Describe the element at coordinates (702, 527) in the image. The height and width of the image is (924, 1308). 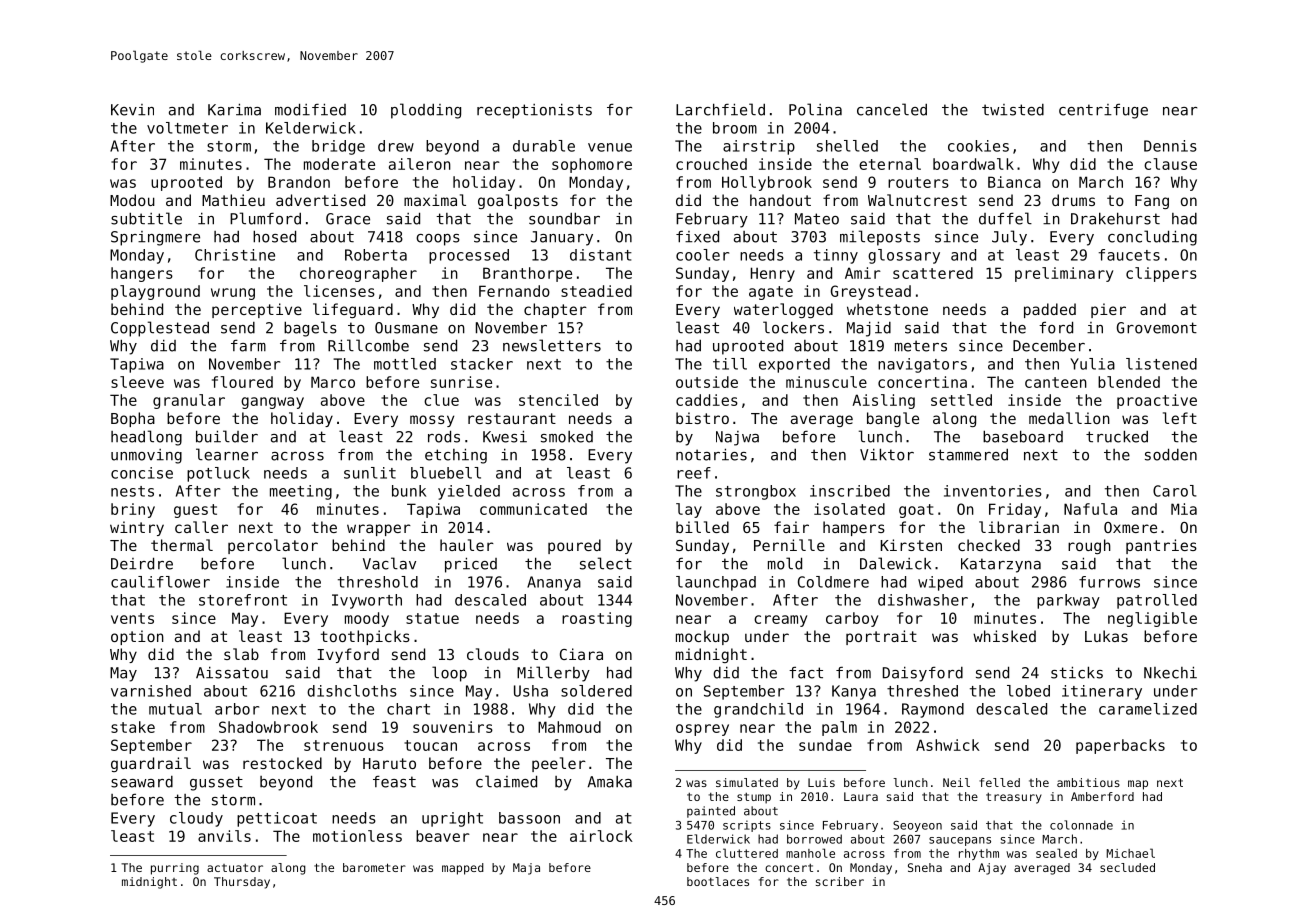
I see `billed` at that location.
